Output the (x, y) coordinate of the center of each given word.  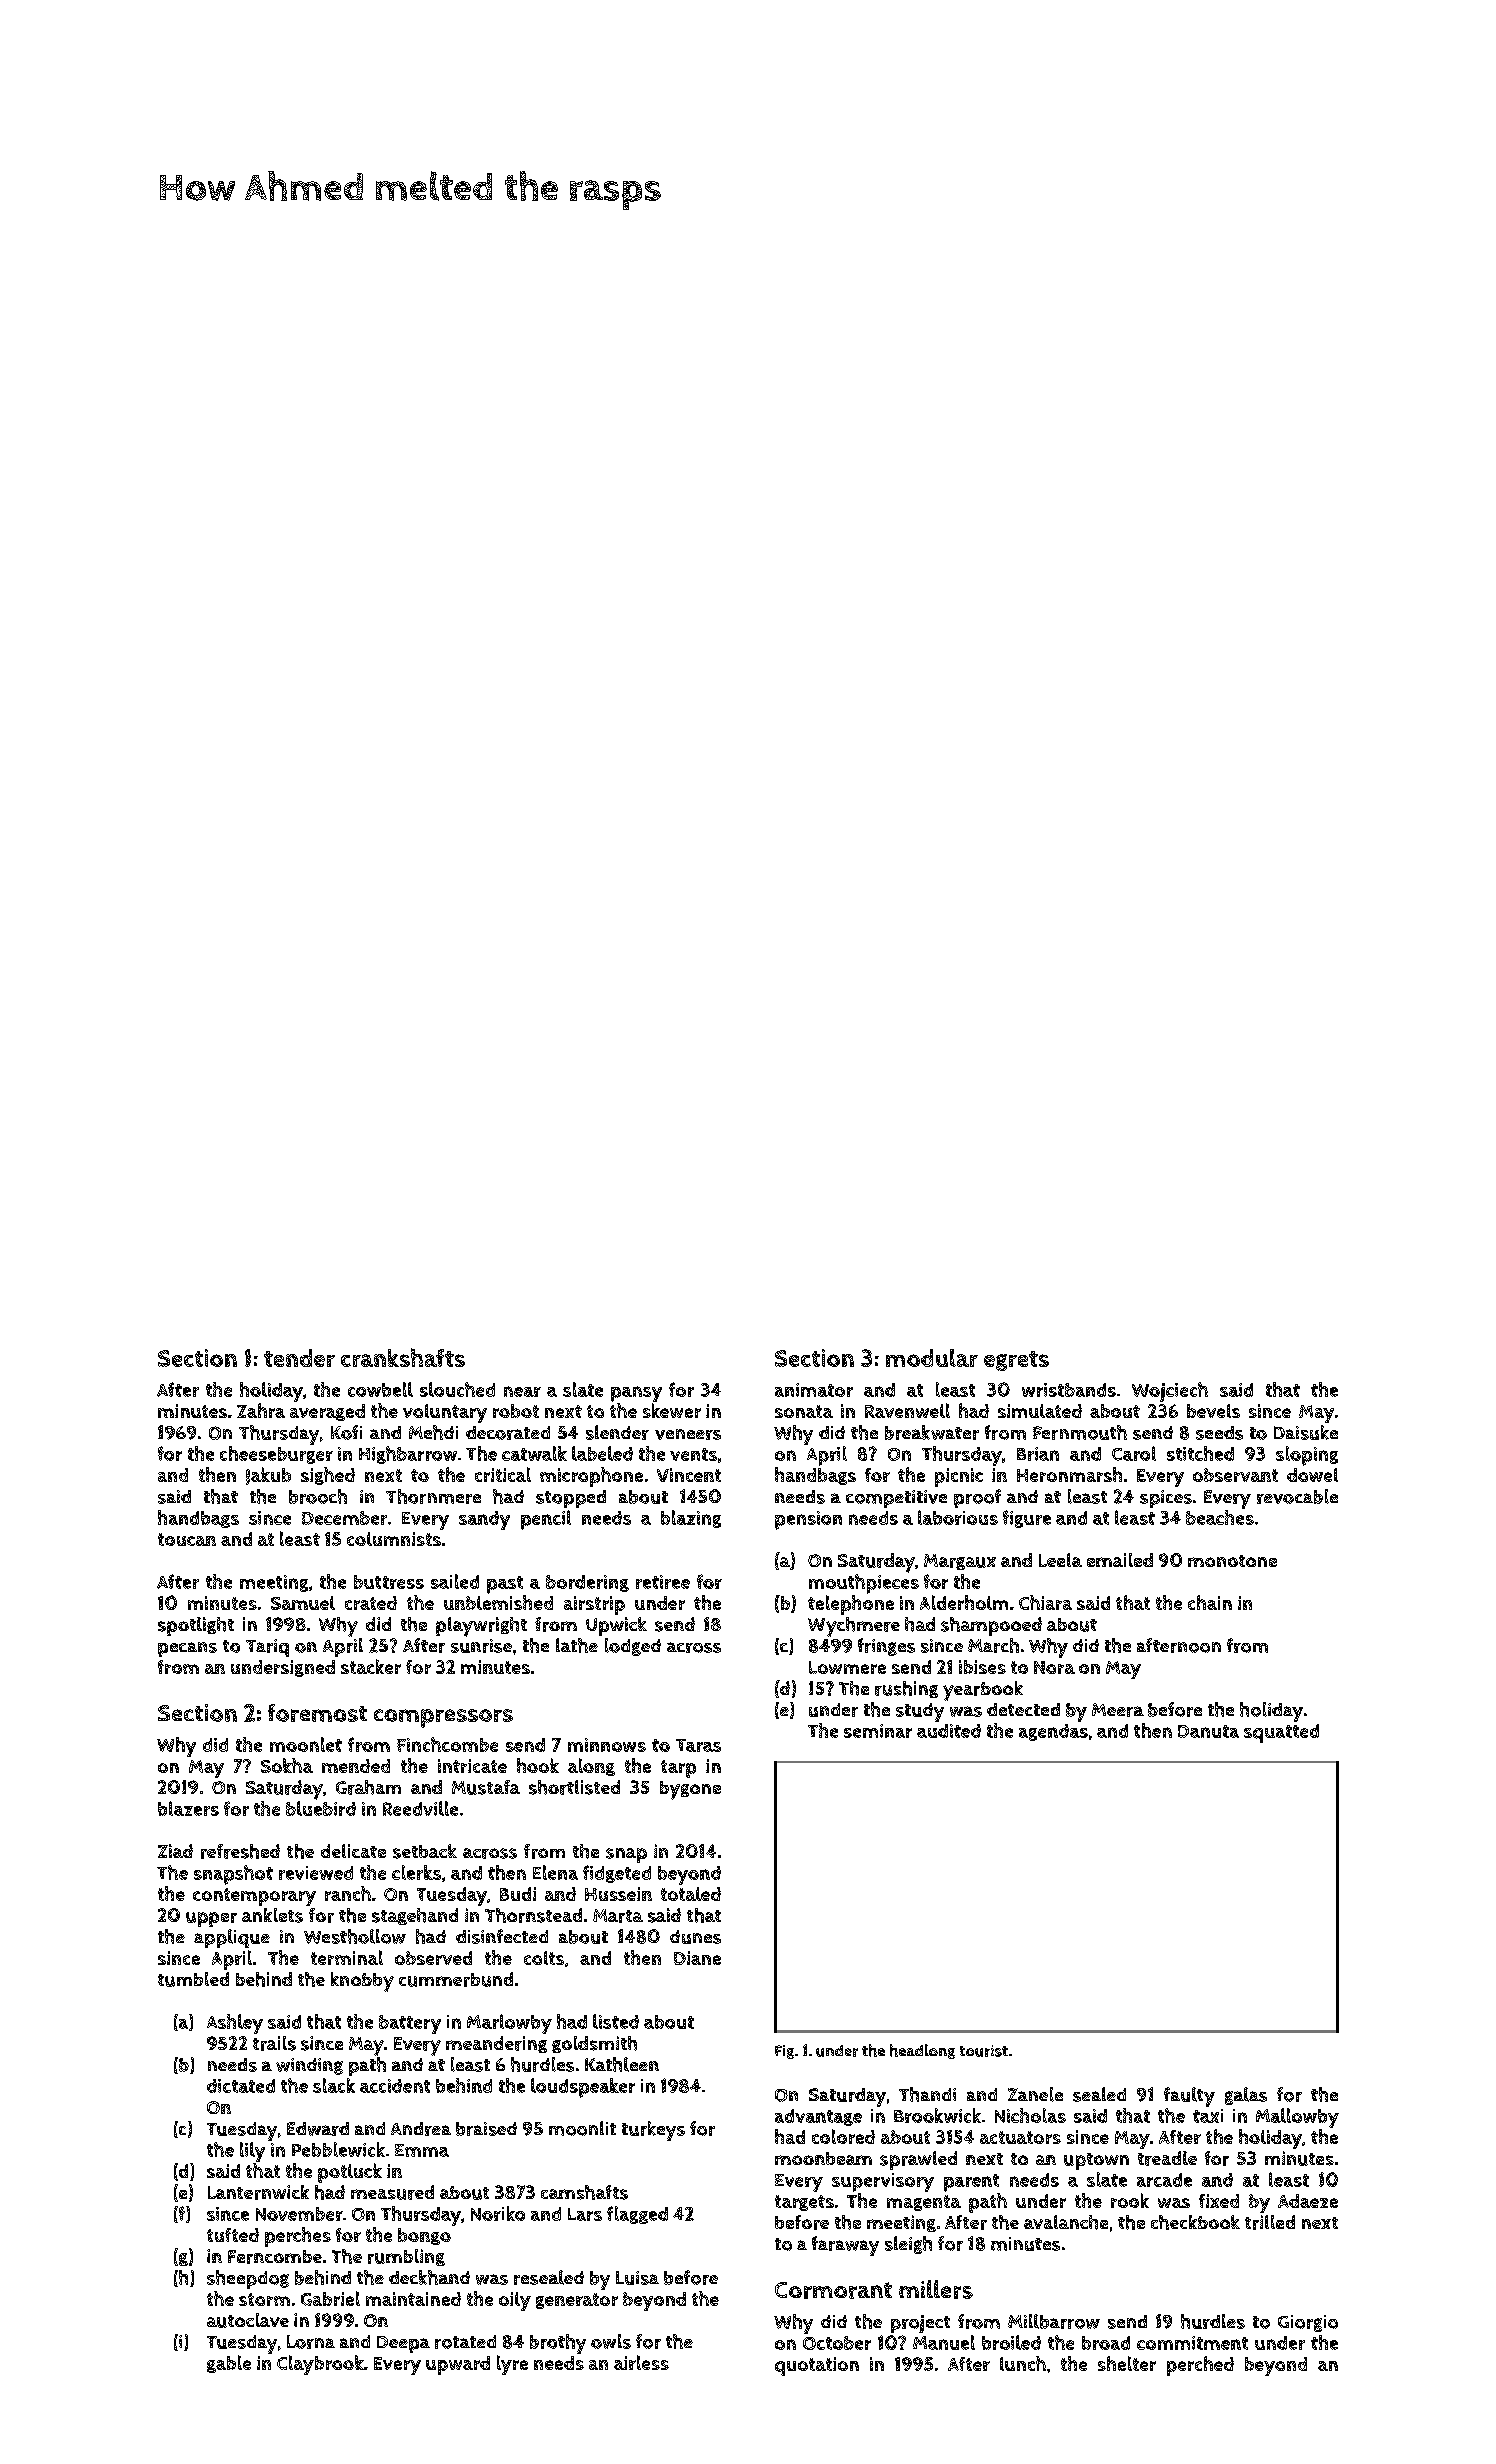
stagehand (415, 1916)
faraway (845, 2246)
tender (299, 1358)
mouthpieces (864, 1584)
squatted (1281, 1733)
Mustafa (486, 1787)
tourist (984, 2051)
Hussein (618, 1894)
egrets (1016, 1361)
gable (229, 2364)
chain (1210, 1602)
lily (252, 2152)
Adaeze (1308, 2201)
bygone (690, 1790)
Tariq (267, 1648)
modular (932, 1358)
